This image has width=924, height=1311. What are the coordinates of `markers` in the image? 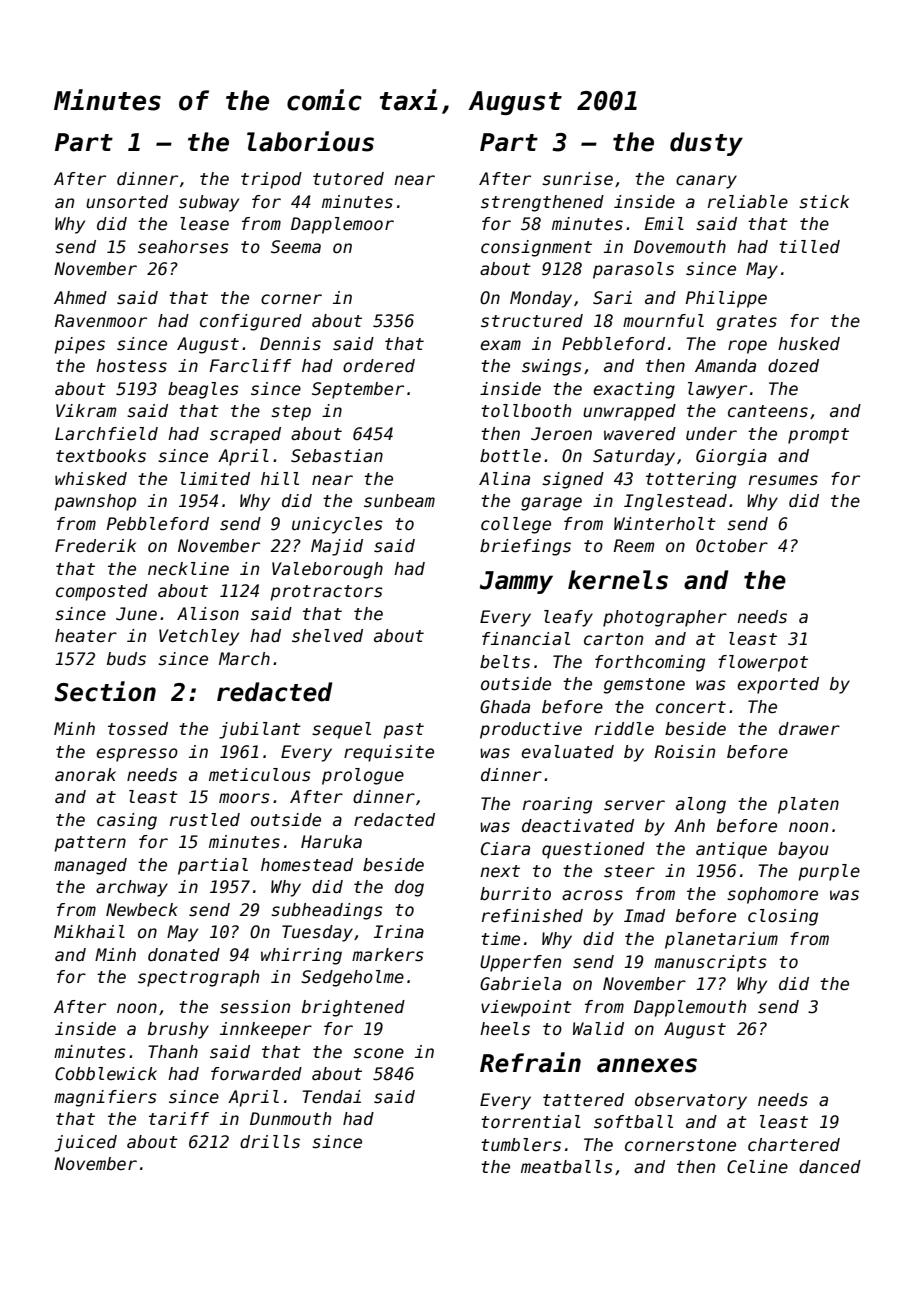 It's located at (388, 955).
